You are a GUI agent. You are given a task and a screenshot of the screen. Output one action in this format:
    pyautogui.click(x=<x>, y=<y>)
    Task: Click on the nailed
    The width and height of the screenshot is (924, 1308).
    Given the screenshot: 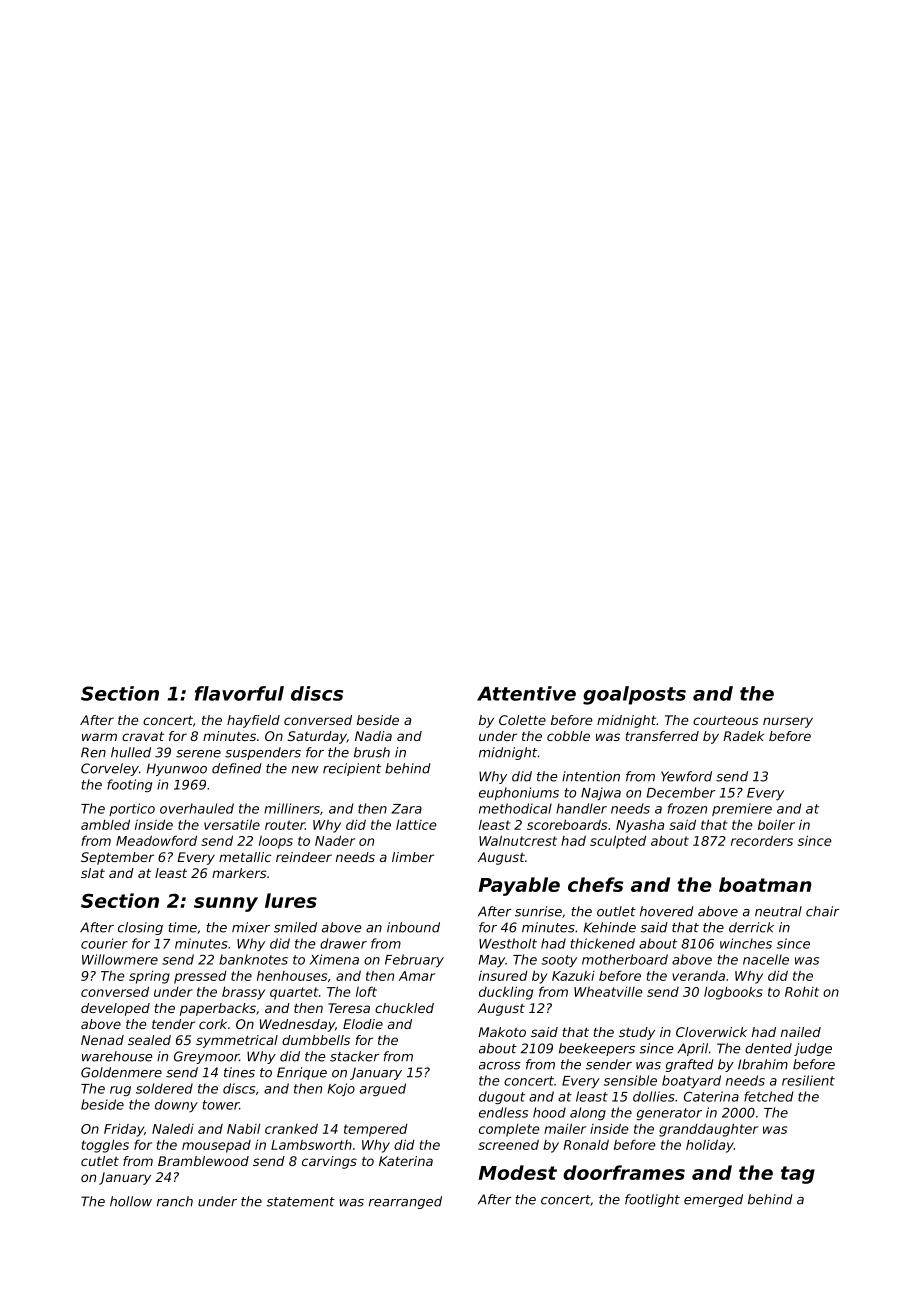 What is the action you would take?
    pyautogui.click(x=801, y=1032)
